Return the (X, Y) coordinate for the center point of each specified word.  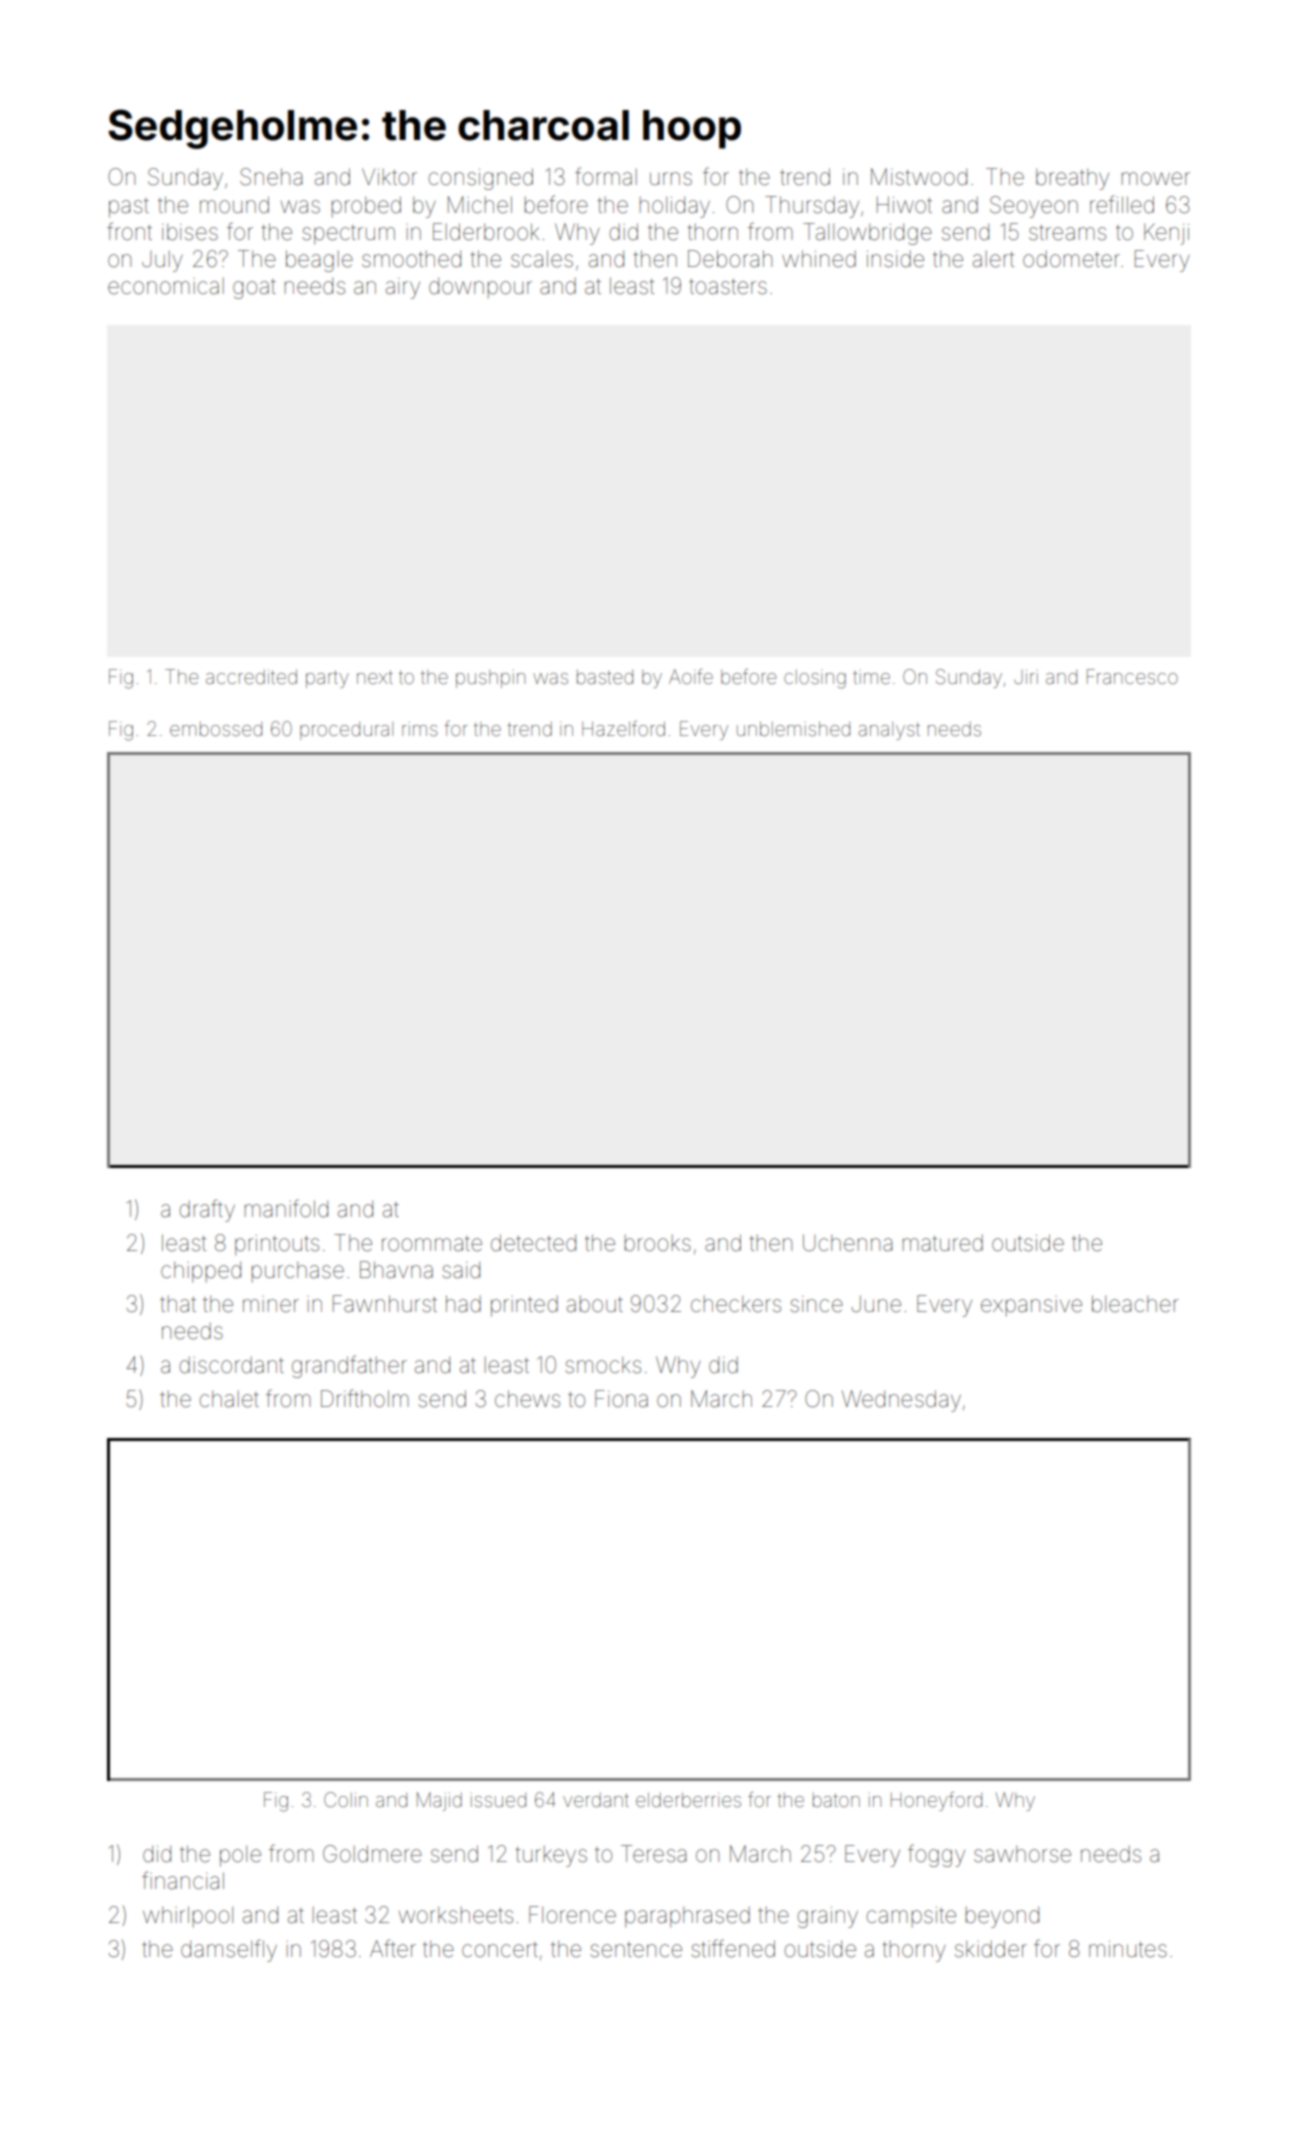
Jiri (1026, 677)
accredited (251, 676)
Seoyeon (1034, 207)
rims (419, 729)
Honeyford (936, 1801)
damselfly (229, 1950)
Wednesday (901, 1401)
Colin (346, 1799)
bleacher (1135, 1304)
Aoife (691, 676)
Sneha (271, 177)
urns (671, 179)
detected (533, 1243)
